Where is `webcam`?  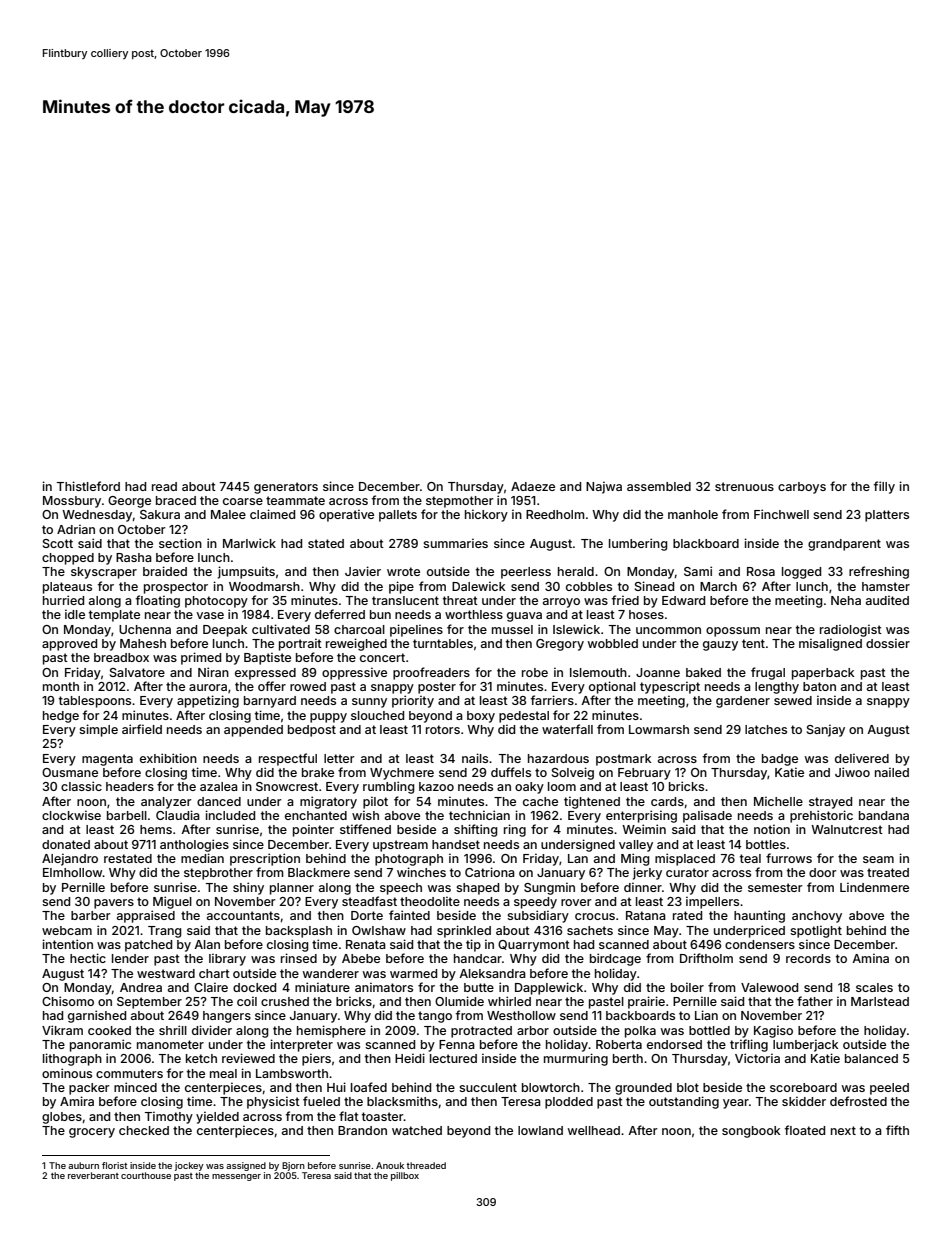 webcam is located at coordinates (67, 930).
